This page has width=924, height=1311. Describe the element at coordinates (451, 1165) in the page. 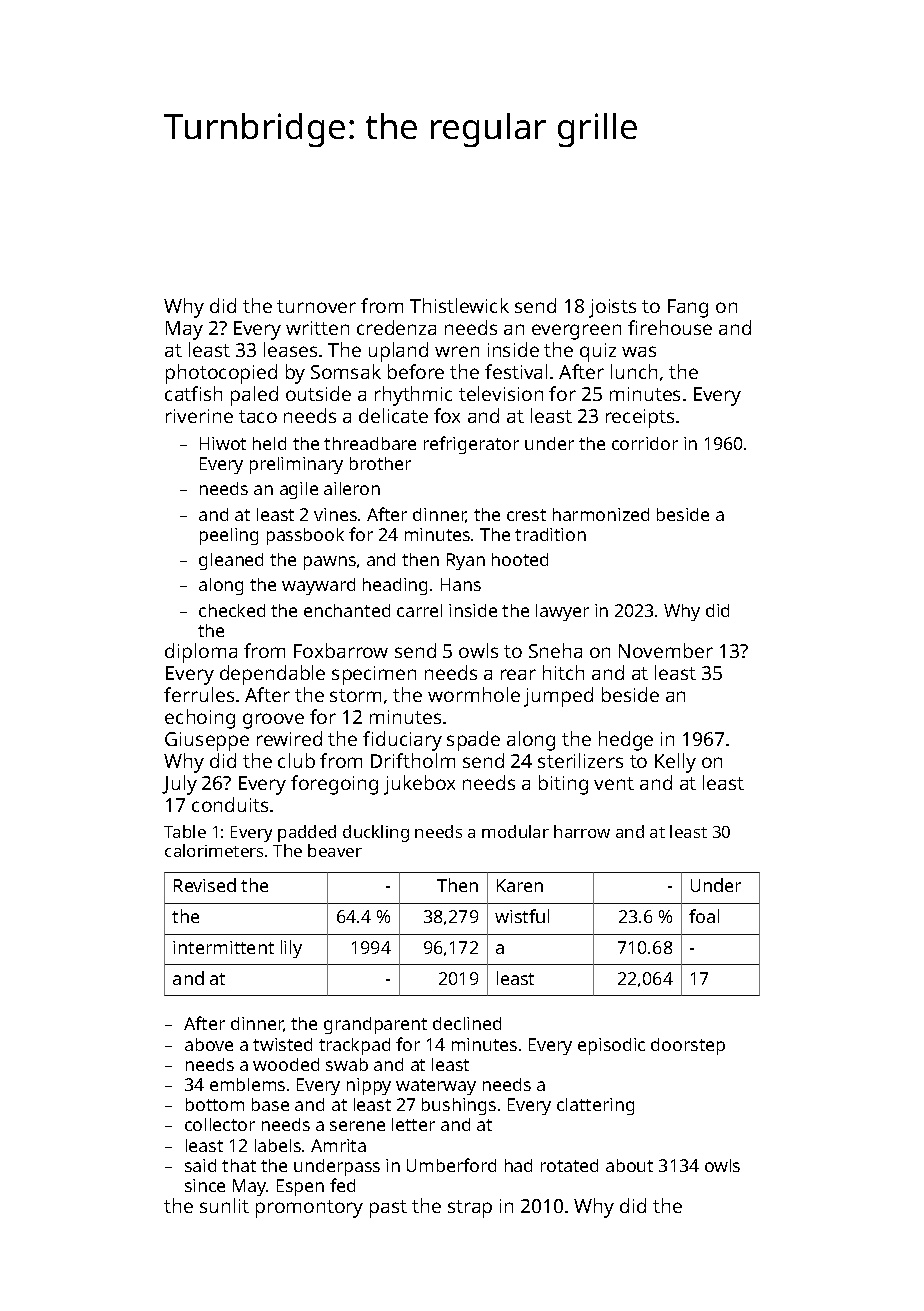

I see `Umberford` at that location.
